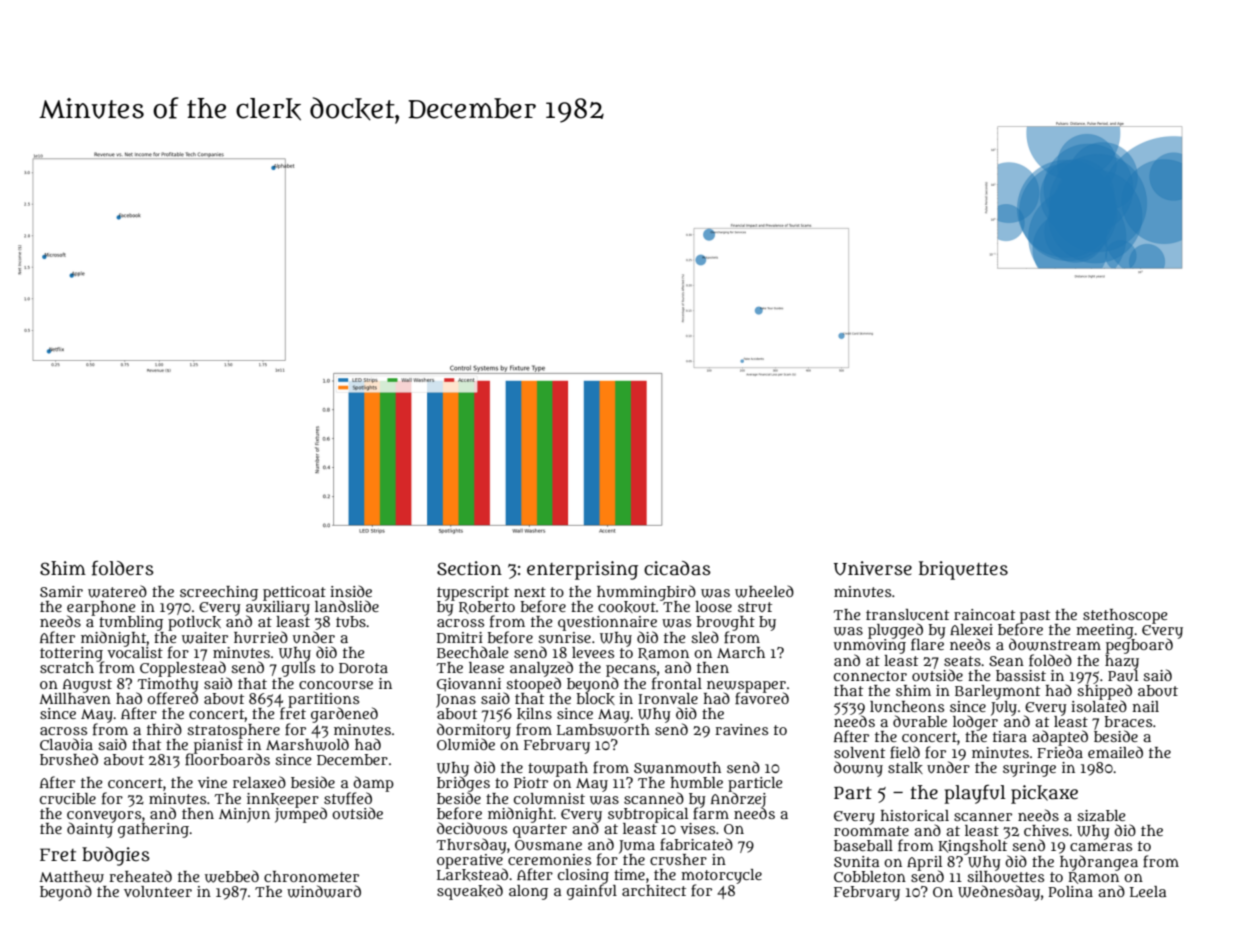  What do you see at coordinates (68, 798) in the document?
I see `crucible` at bounding box center [68, 798].
